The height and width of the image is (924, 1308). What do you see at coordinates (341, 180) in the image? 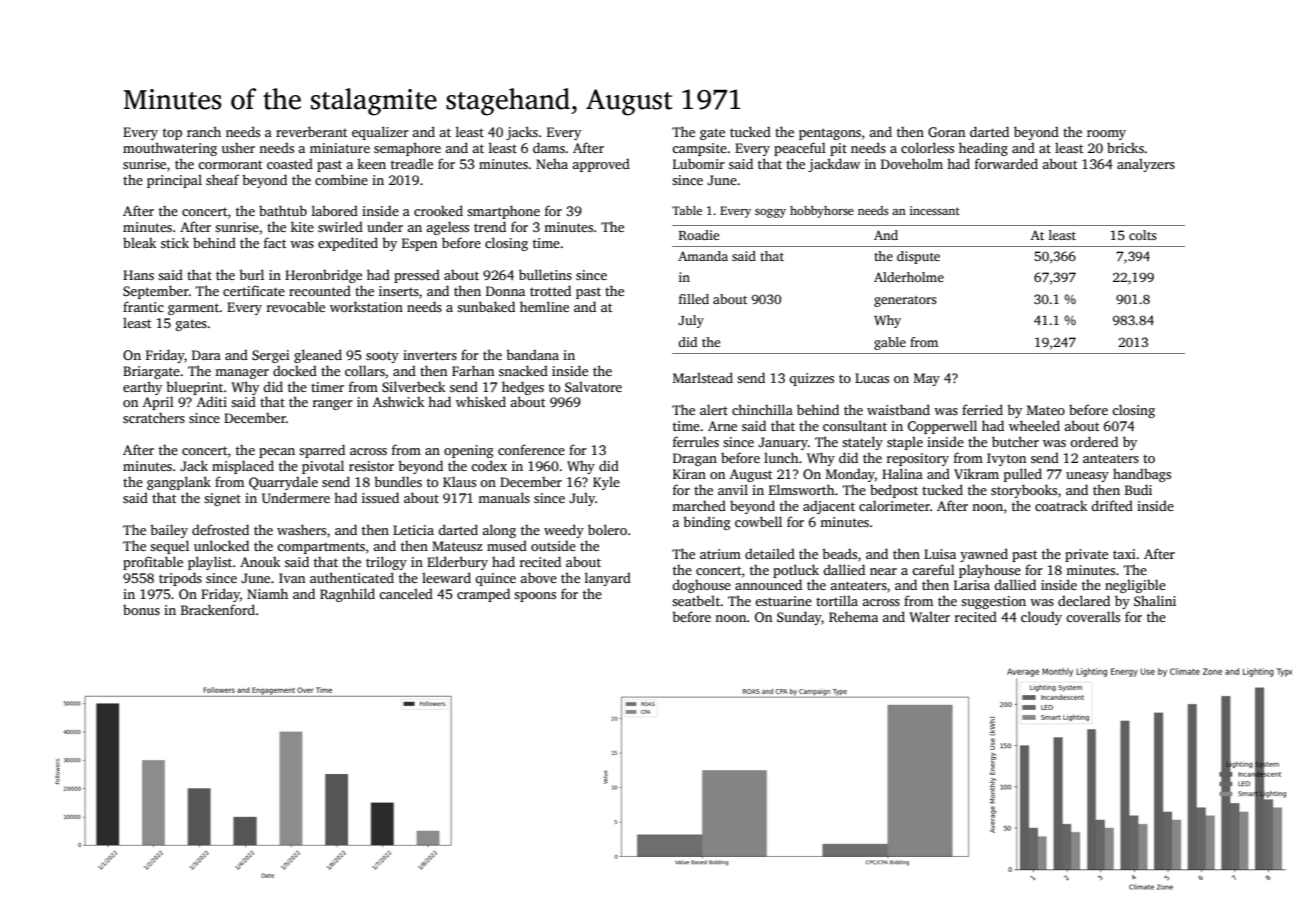
I see `combine` at bounding box center [341, 180].
